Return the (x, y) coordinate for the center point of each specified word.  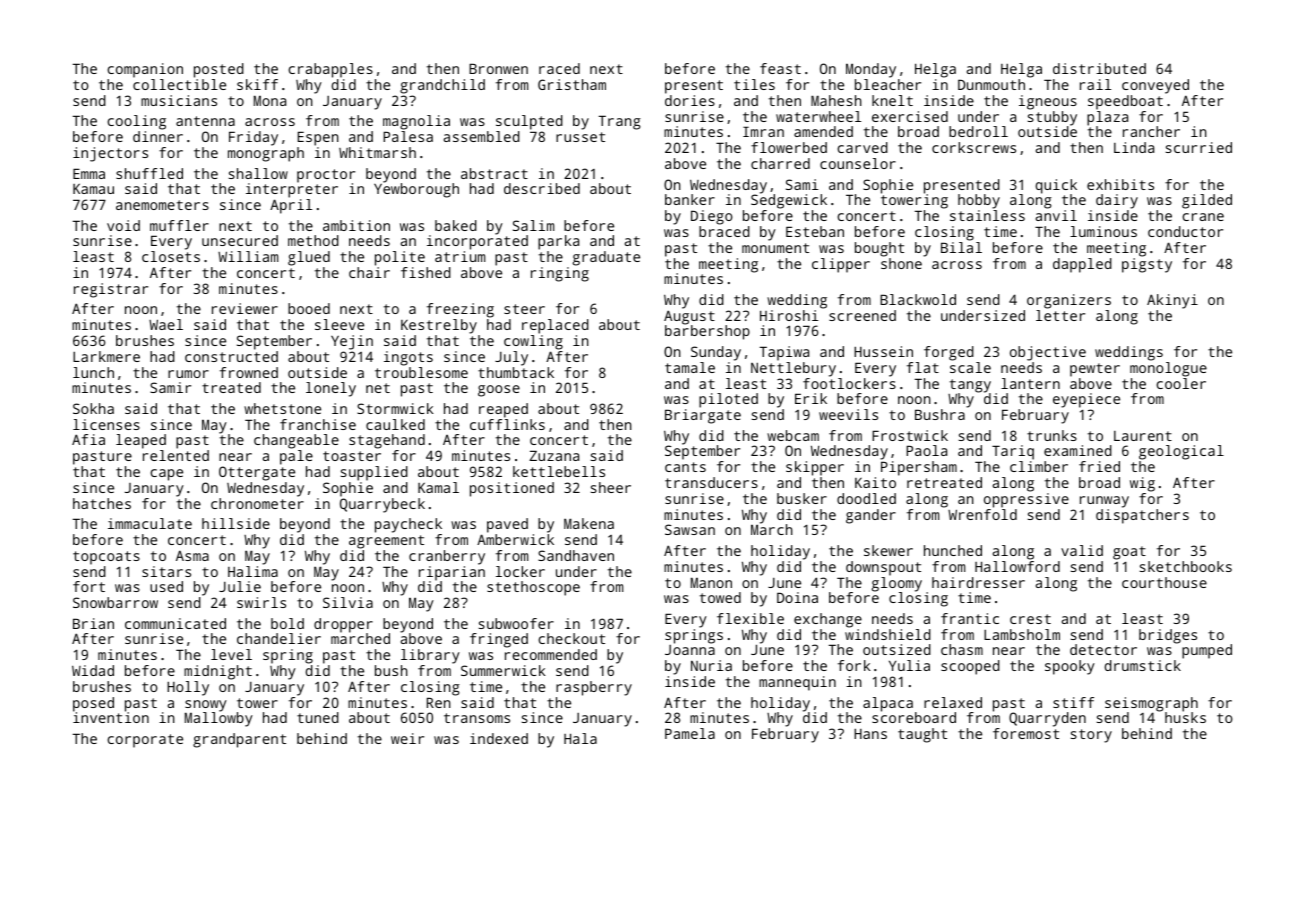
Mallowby (219, 719)
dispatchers (1142, 516)
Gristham (572, 84)
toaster (352, 456)
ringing (560, 274)
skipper (815, 468)
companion (145, 70)
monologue (1168, 369)
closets (171, 256)
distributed (1099, 68)
